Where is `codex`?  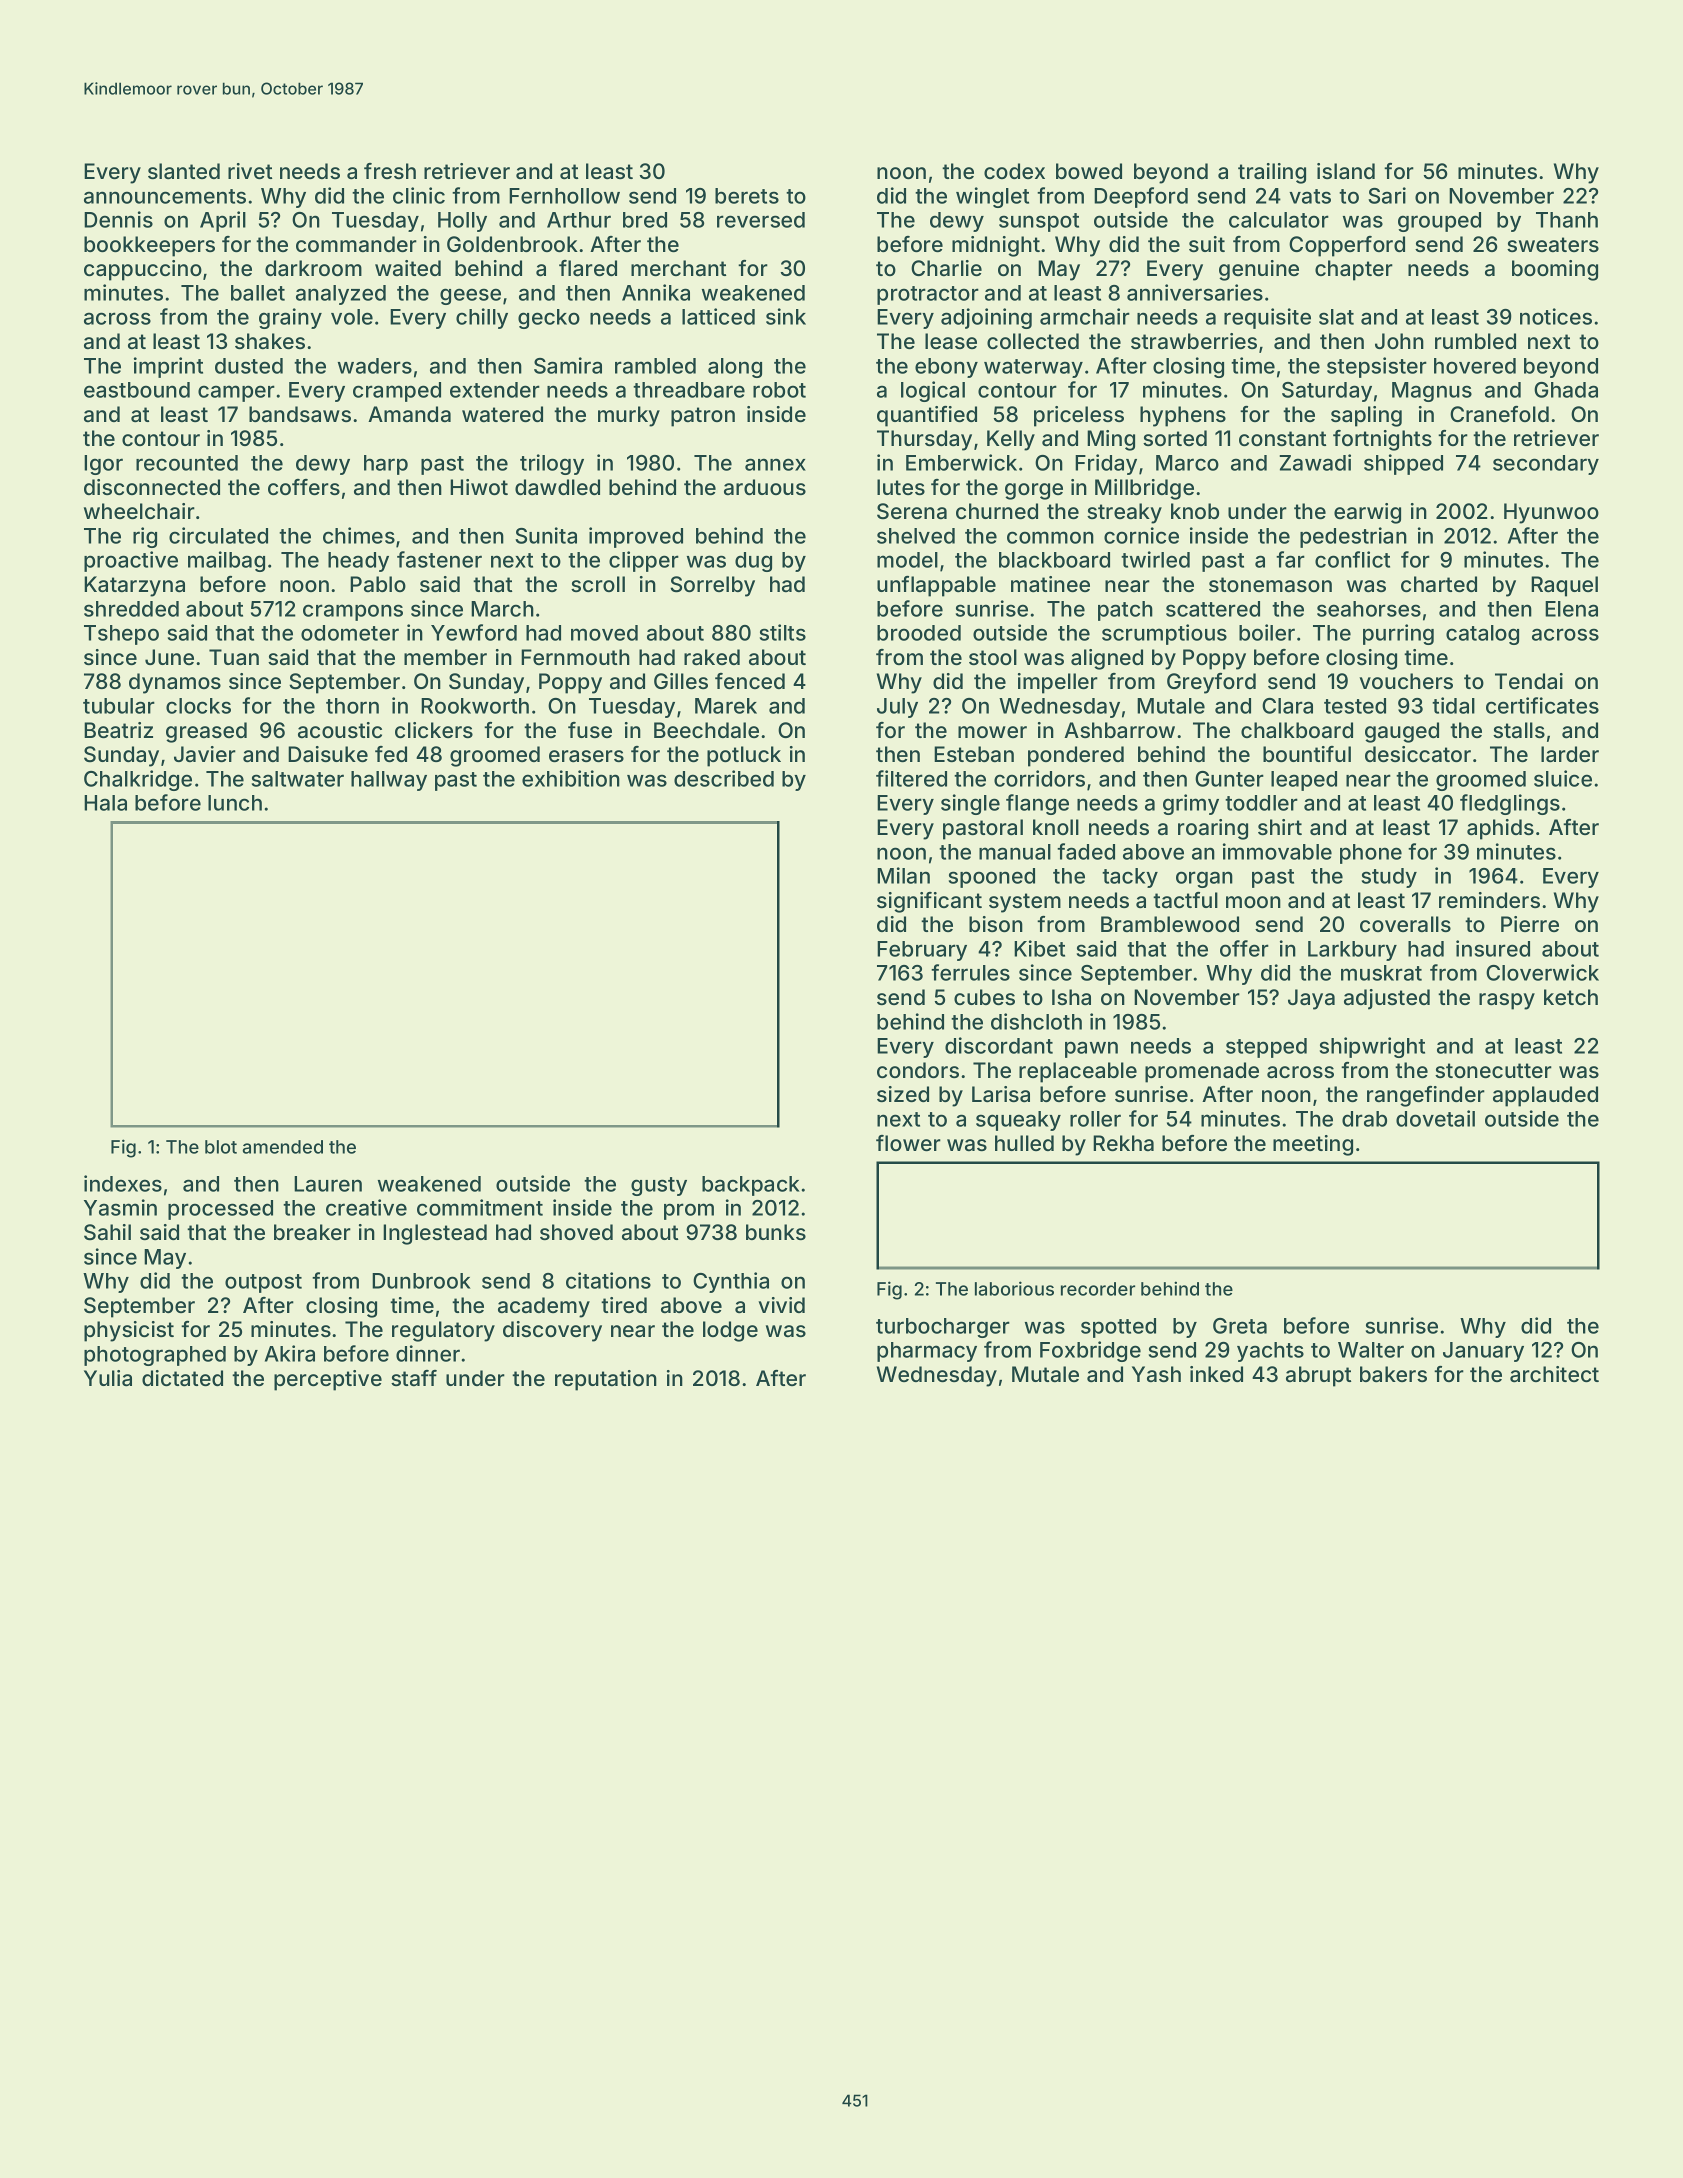
codex is located at coordinates (1014, 171).
